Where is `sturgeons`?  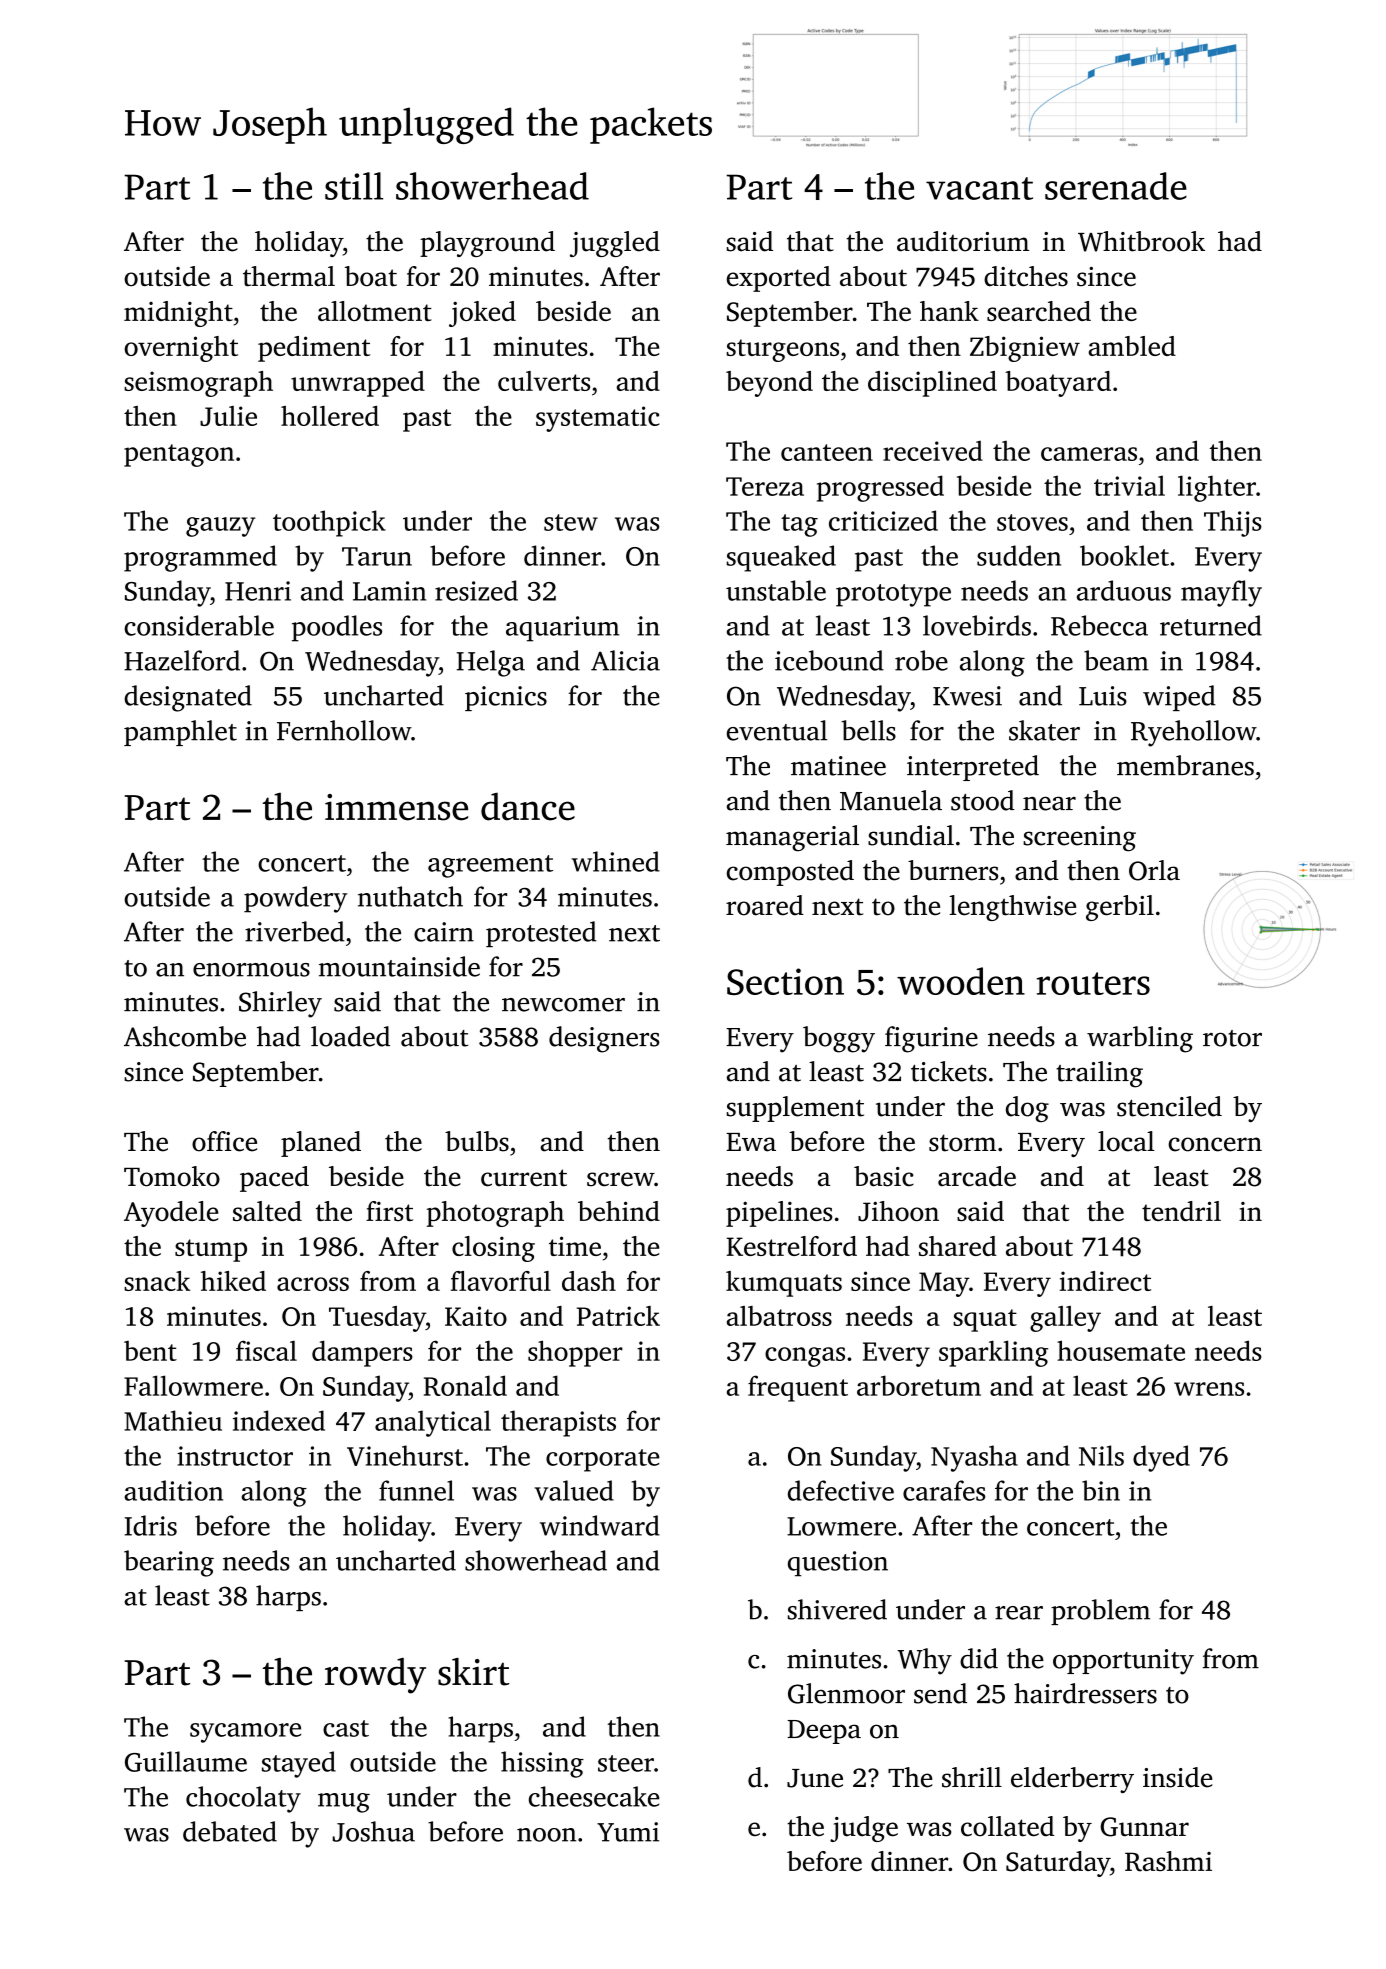 sturgeons is located at coordinates (783, 350).
